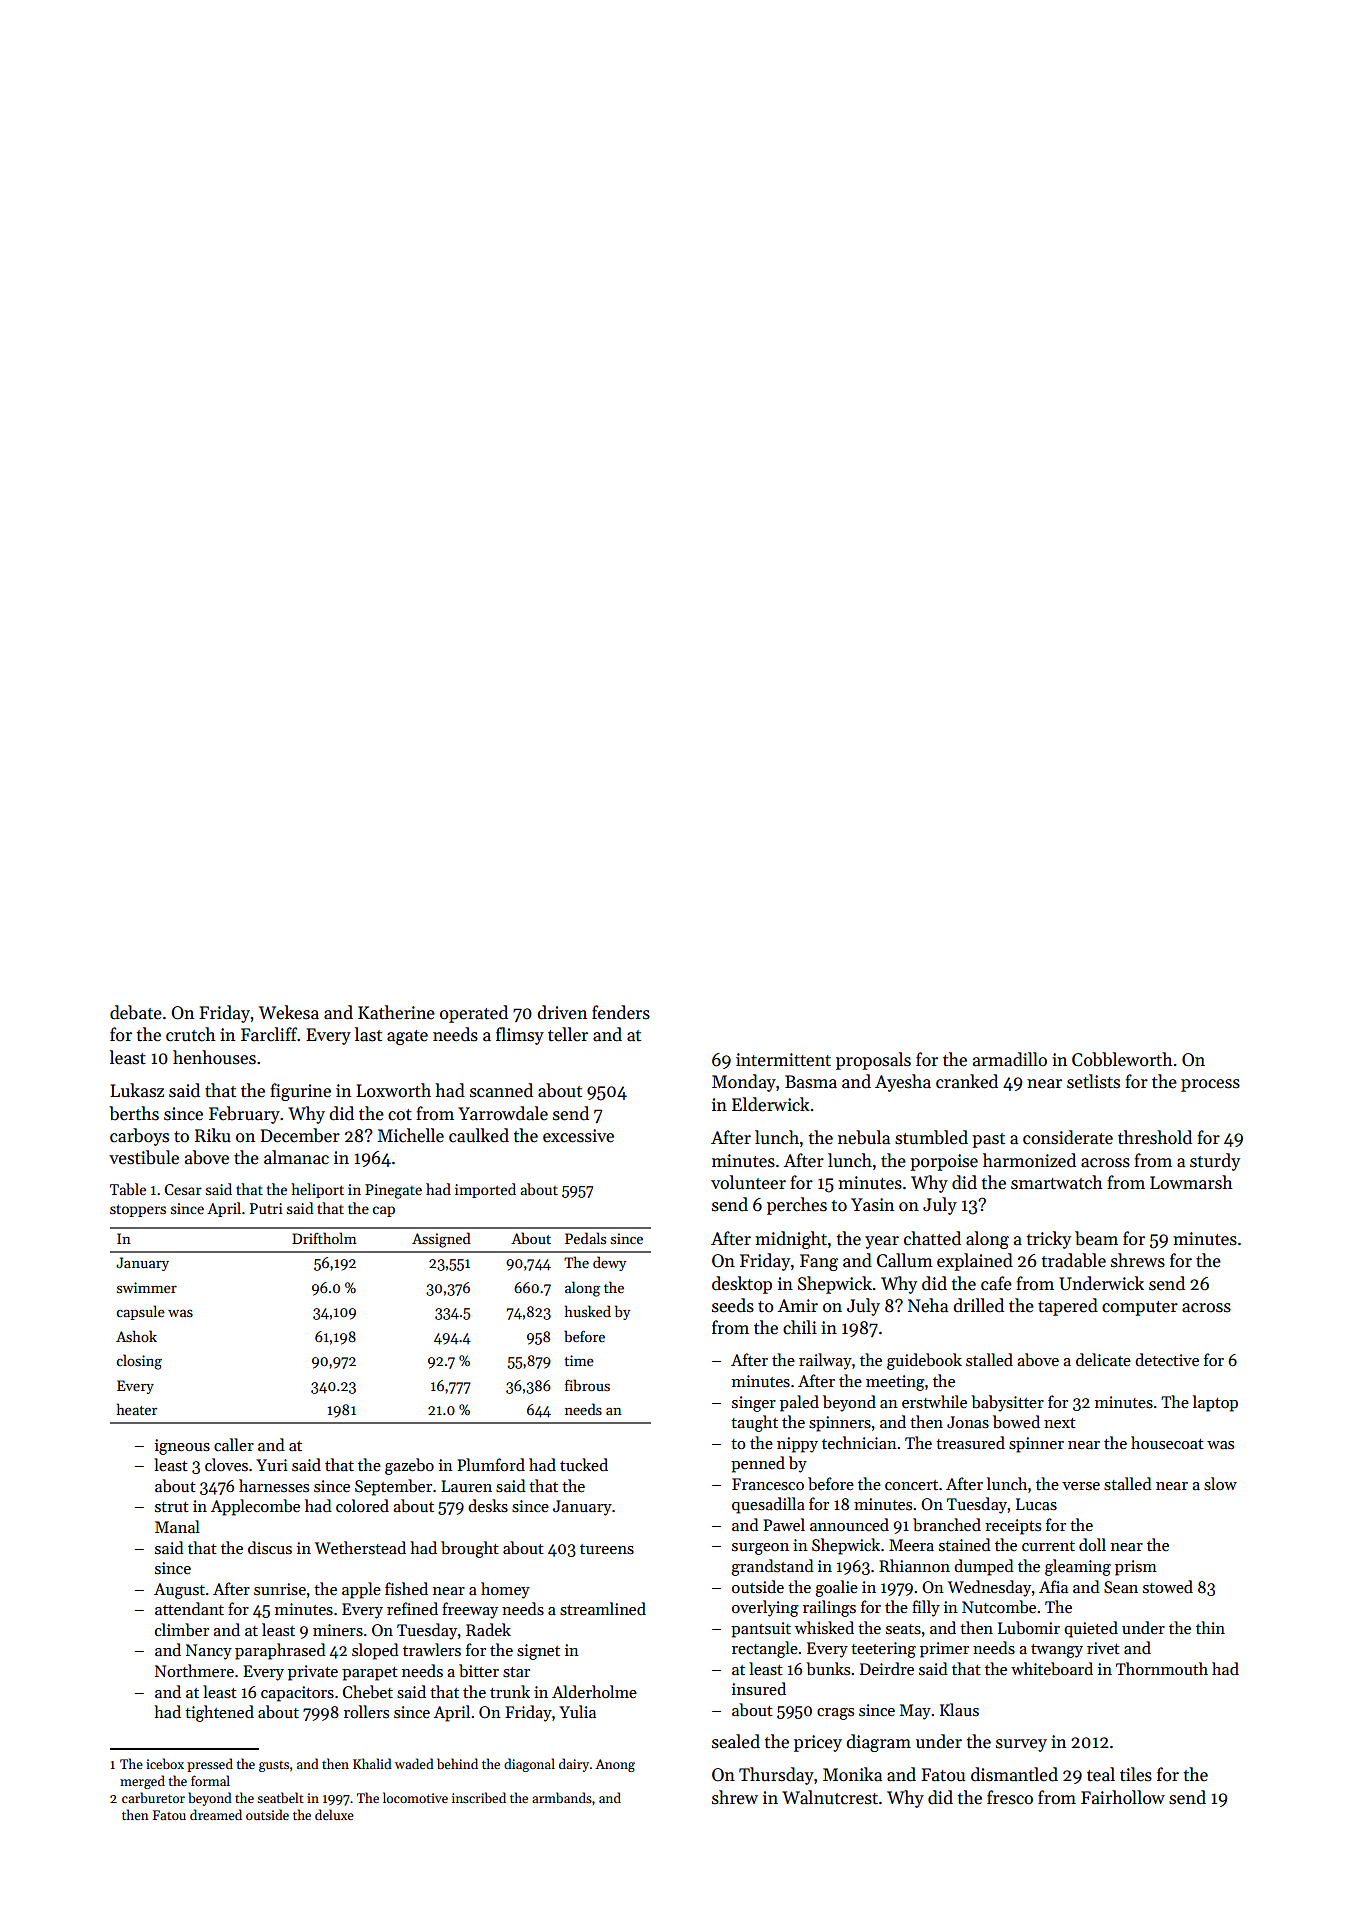 The image size is (1362, 1927). What do you see at coordinates (748, 1182) in the screenshot?
I see `volunteer` at bounding box center [748, 1182].
